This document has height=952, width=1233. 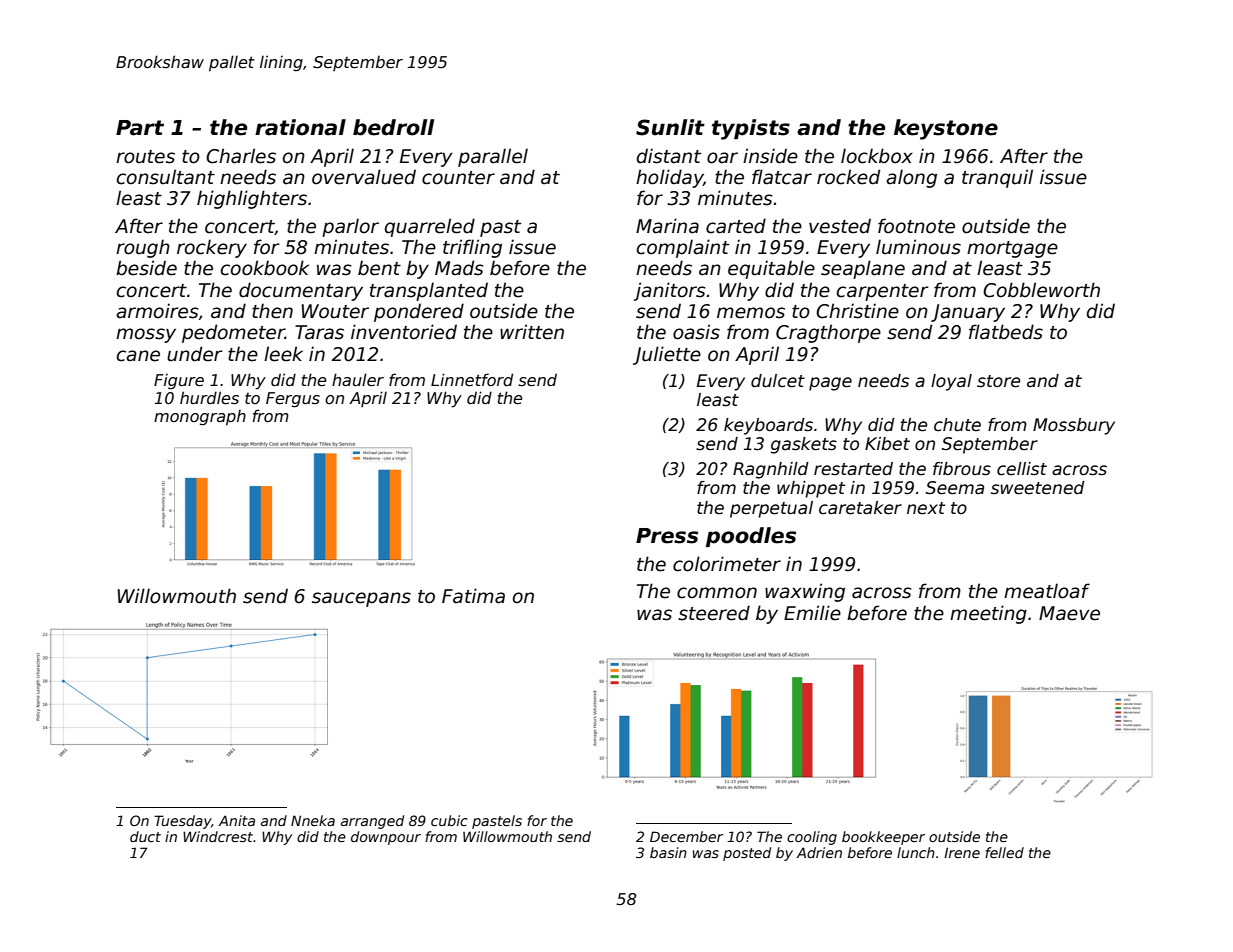 What do you see at coordinates (449, 820) in the document?
I see `cubic` at bounding box center [449, 820].
